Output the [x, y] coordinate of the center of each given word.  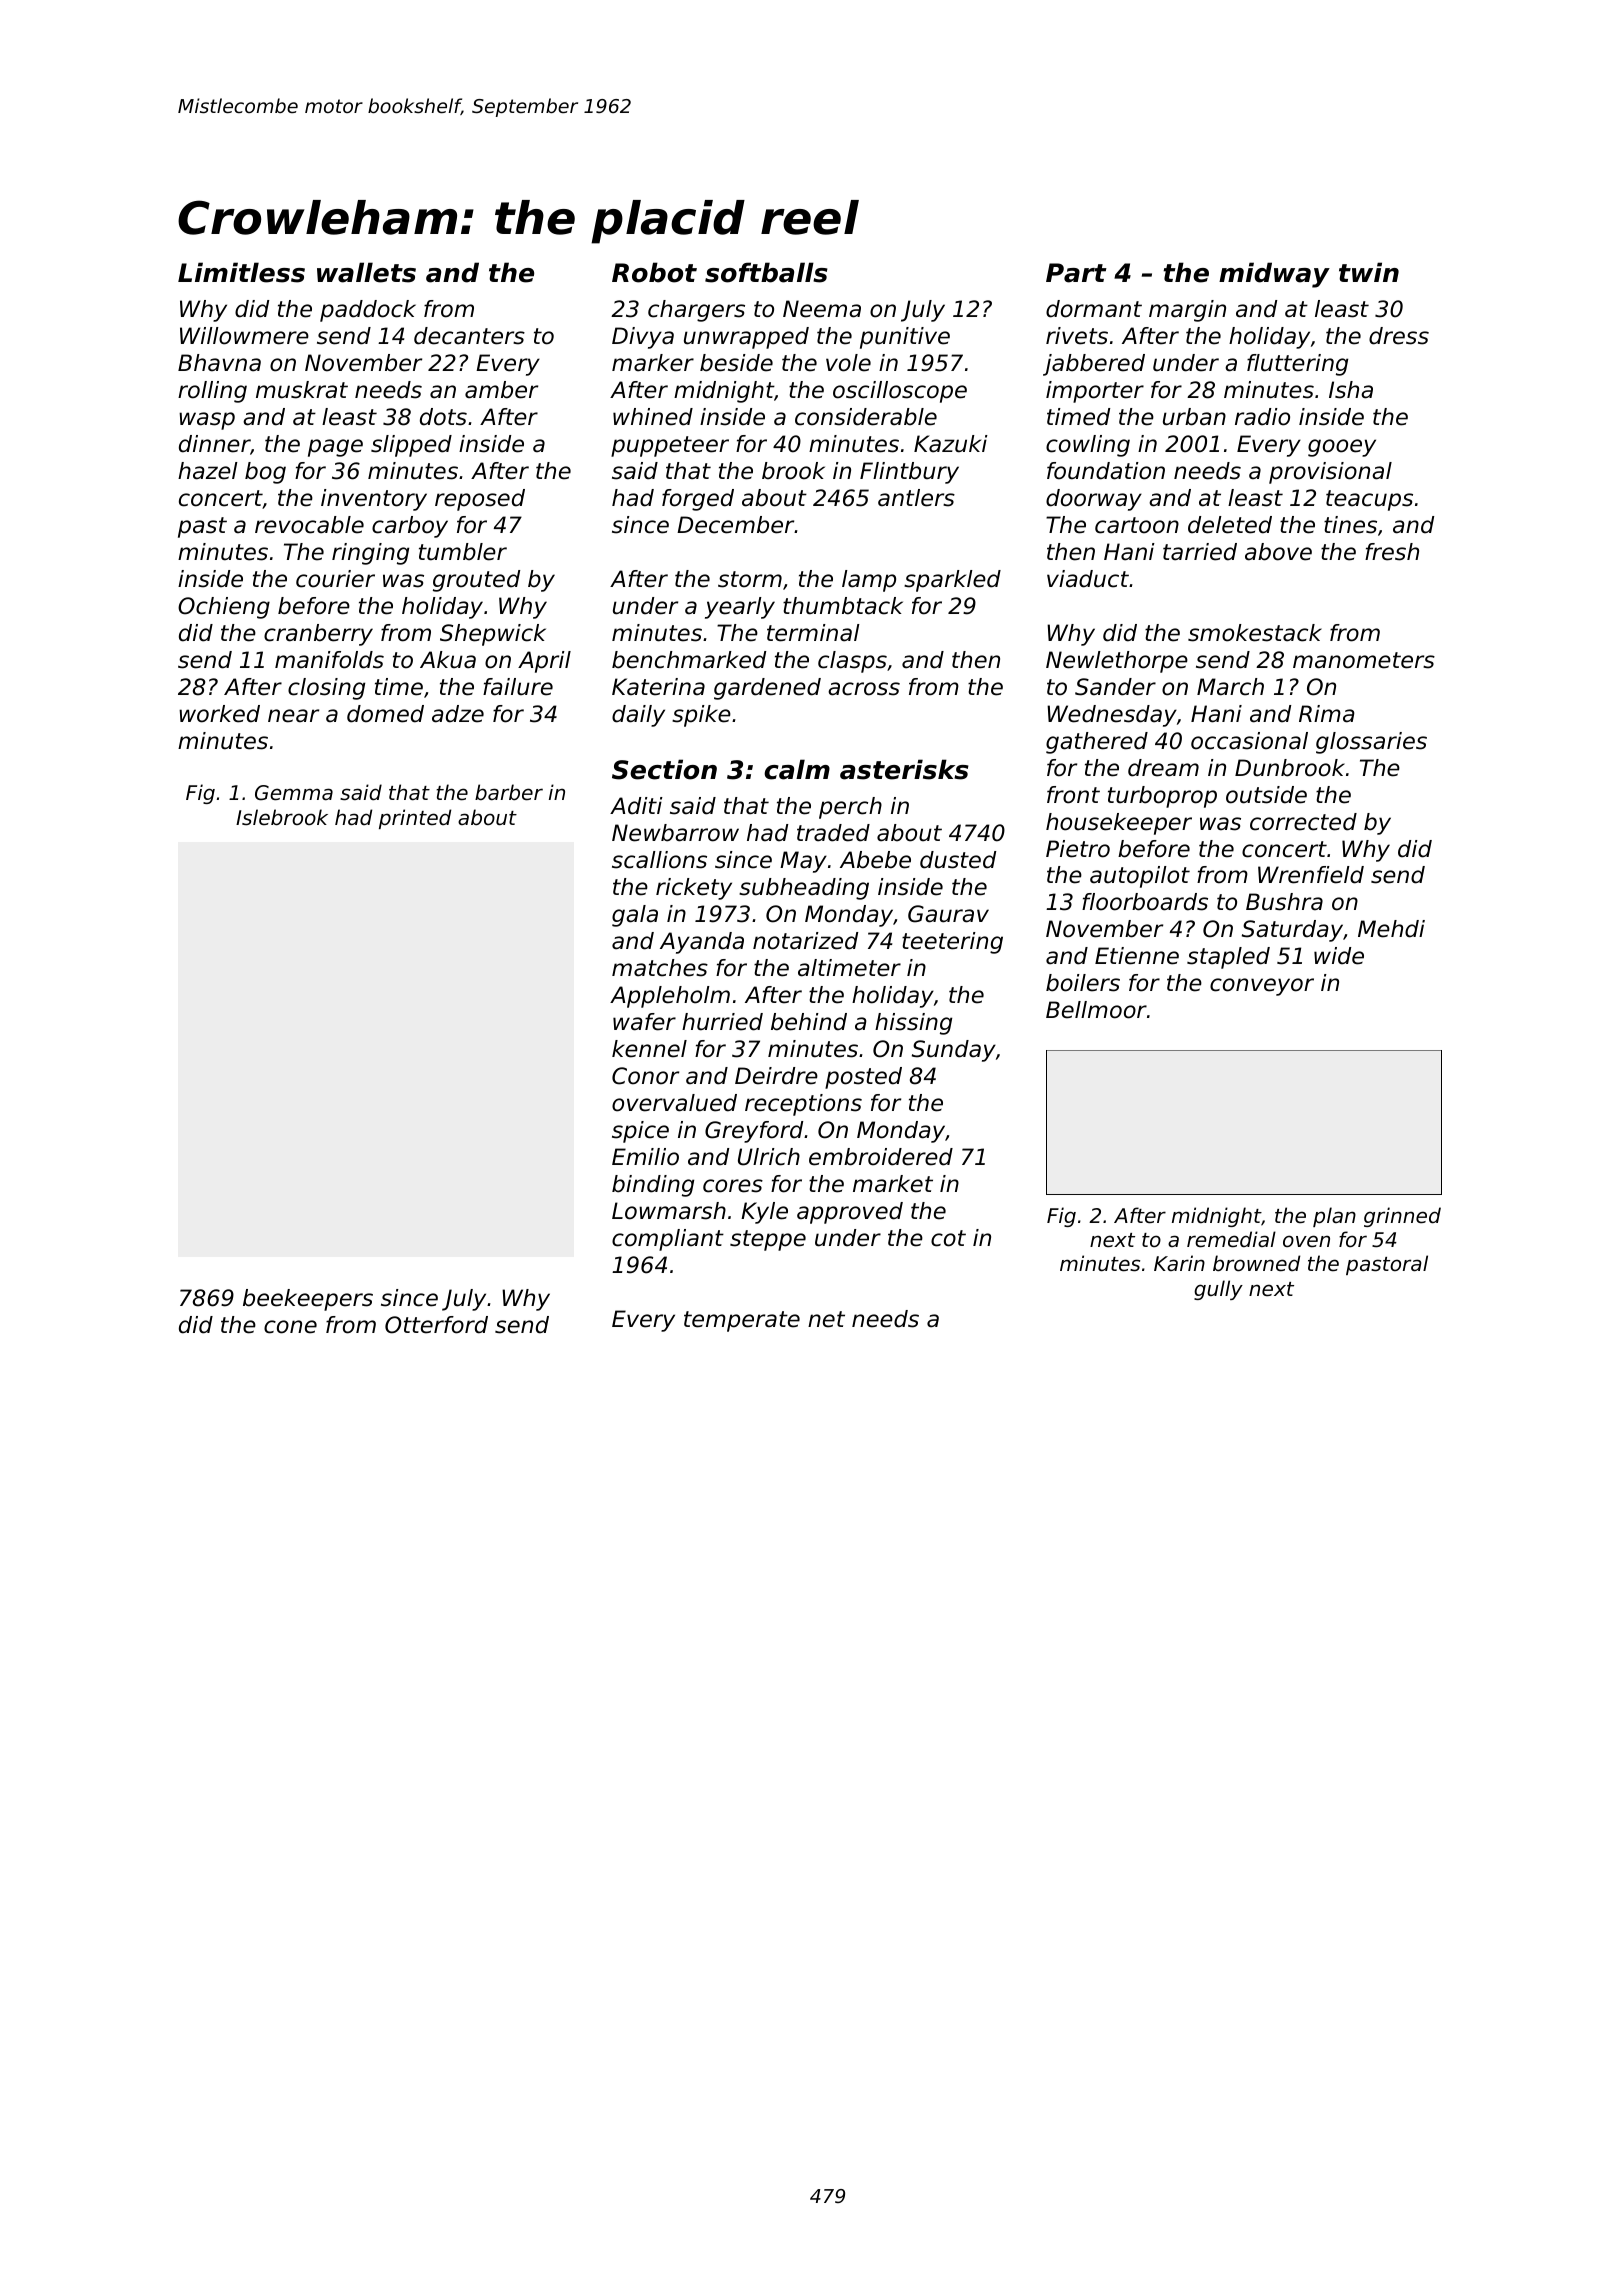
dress [1399, 336]
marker [653, 363]
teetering [952, 943]
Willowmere [244, 336]
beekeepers [308, 1300]
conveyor [1262, 987]
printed [415, 819]
